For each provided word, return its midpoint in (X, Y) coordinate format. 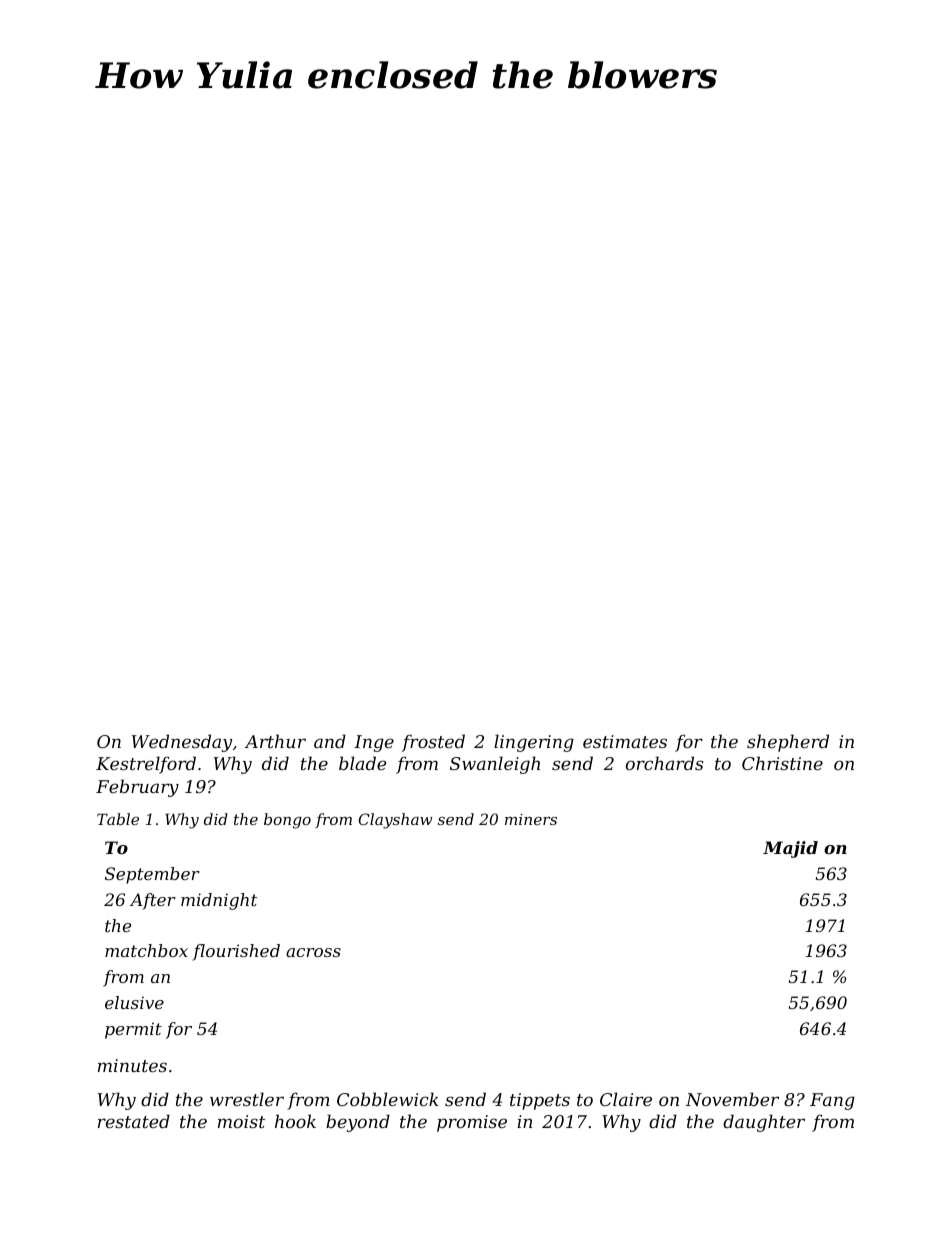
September (152, 875)
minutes (132, 1065)
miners (531, 819)
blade (362, 763)
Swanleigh (495, 765)
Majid (790, 849)
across (313, 952)
